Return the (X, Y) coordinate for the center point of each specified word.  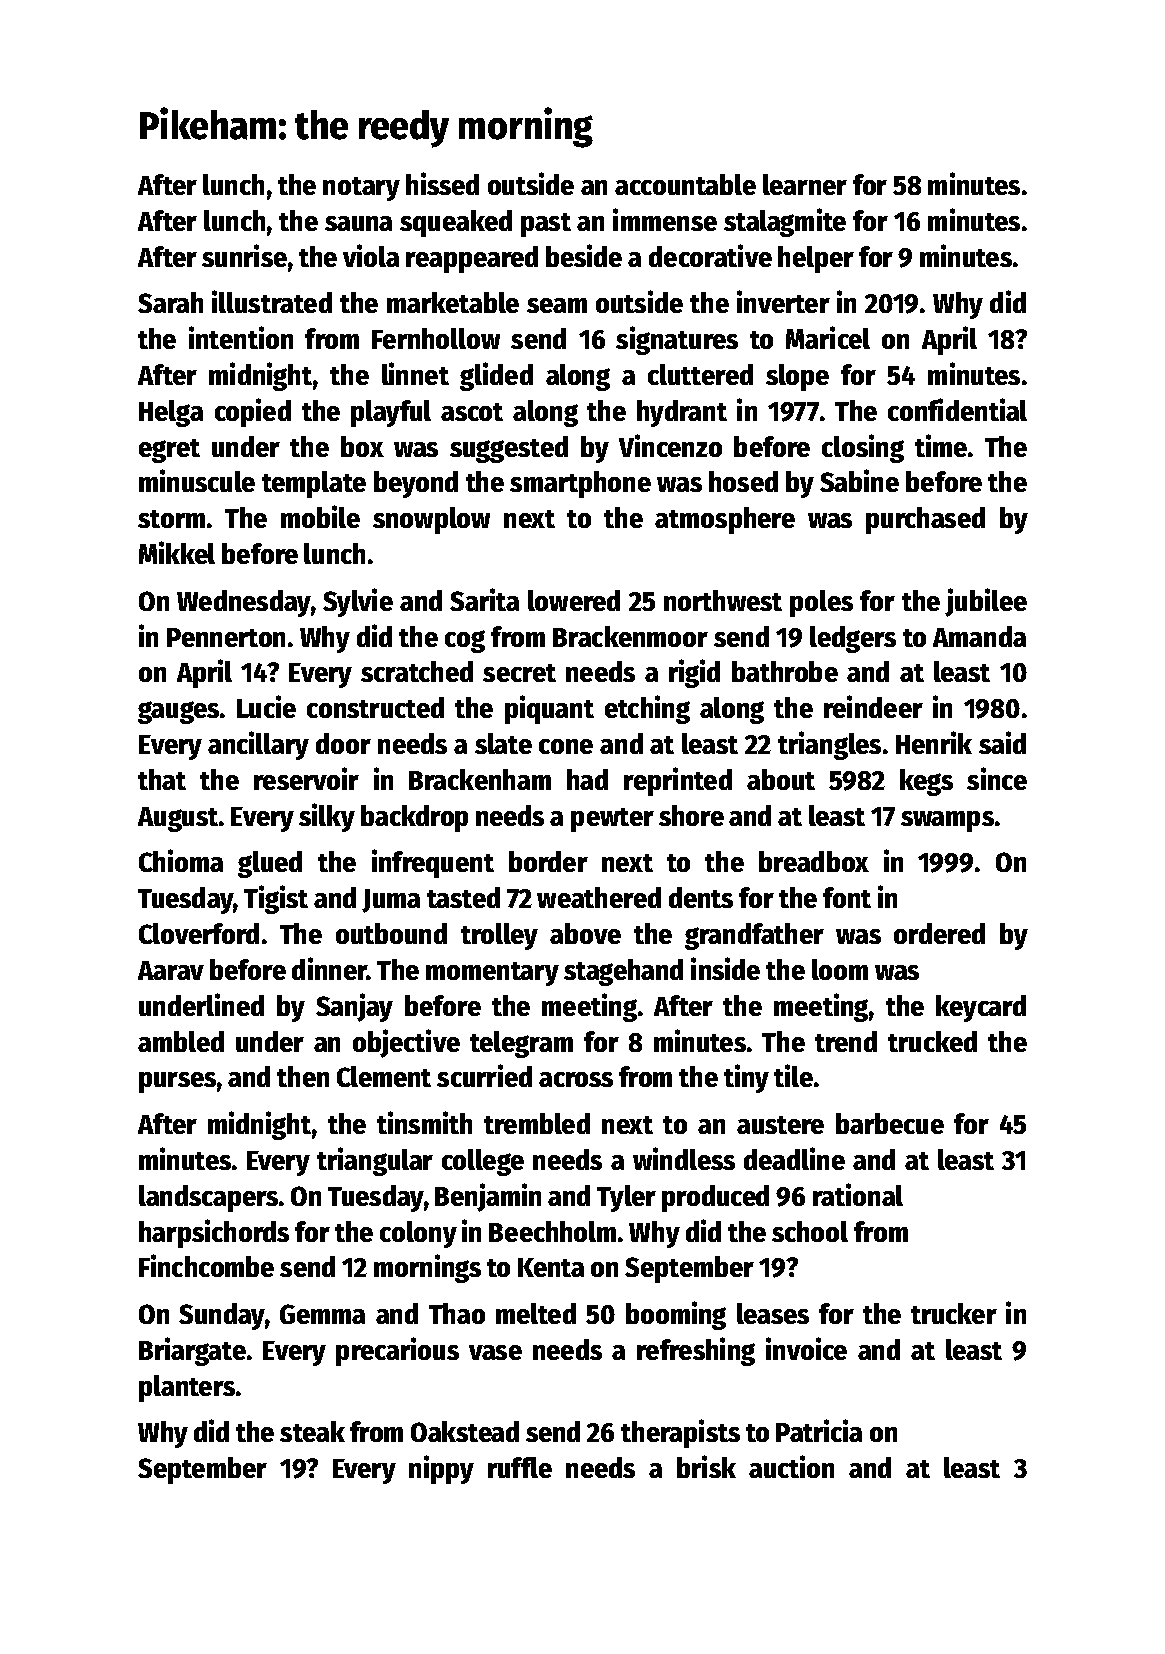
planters (187, 1388)
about (781, 779)
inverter (783, 301)
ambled (181, 1041)
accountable (685, 184)
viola (371, 255)
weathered (599, 897)
